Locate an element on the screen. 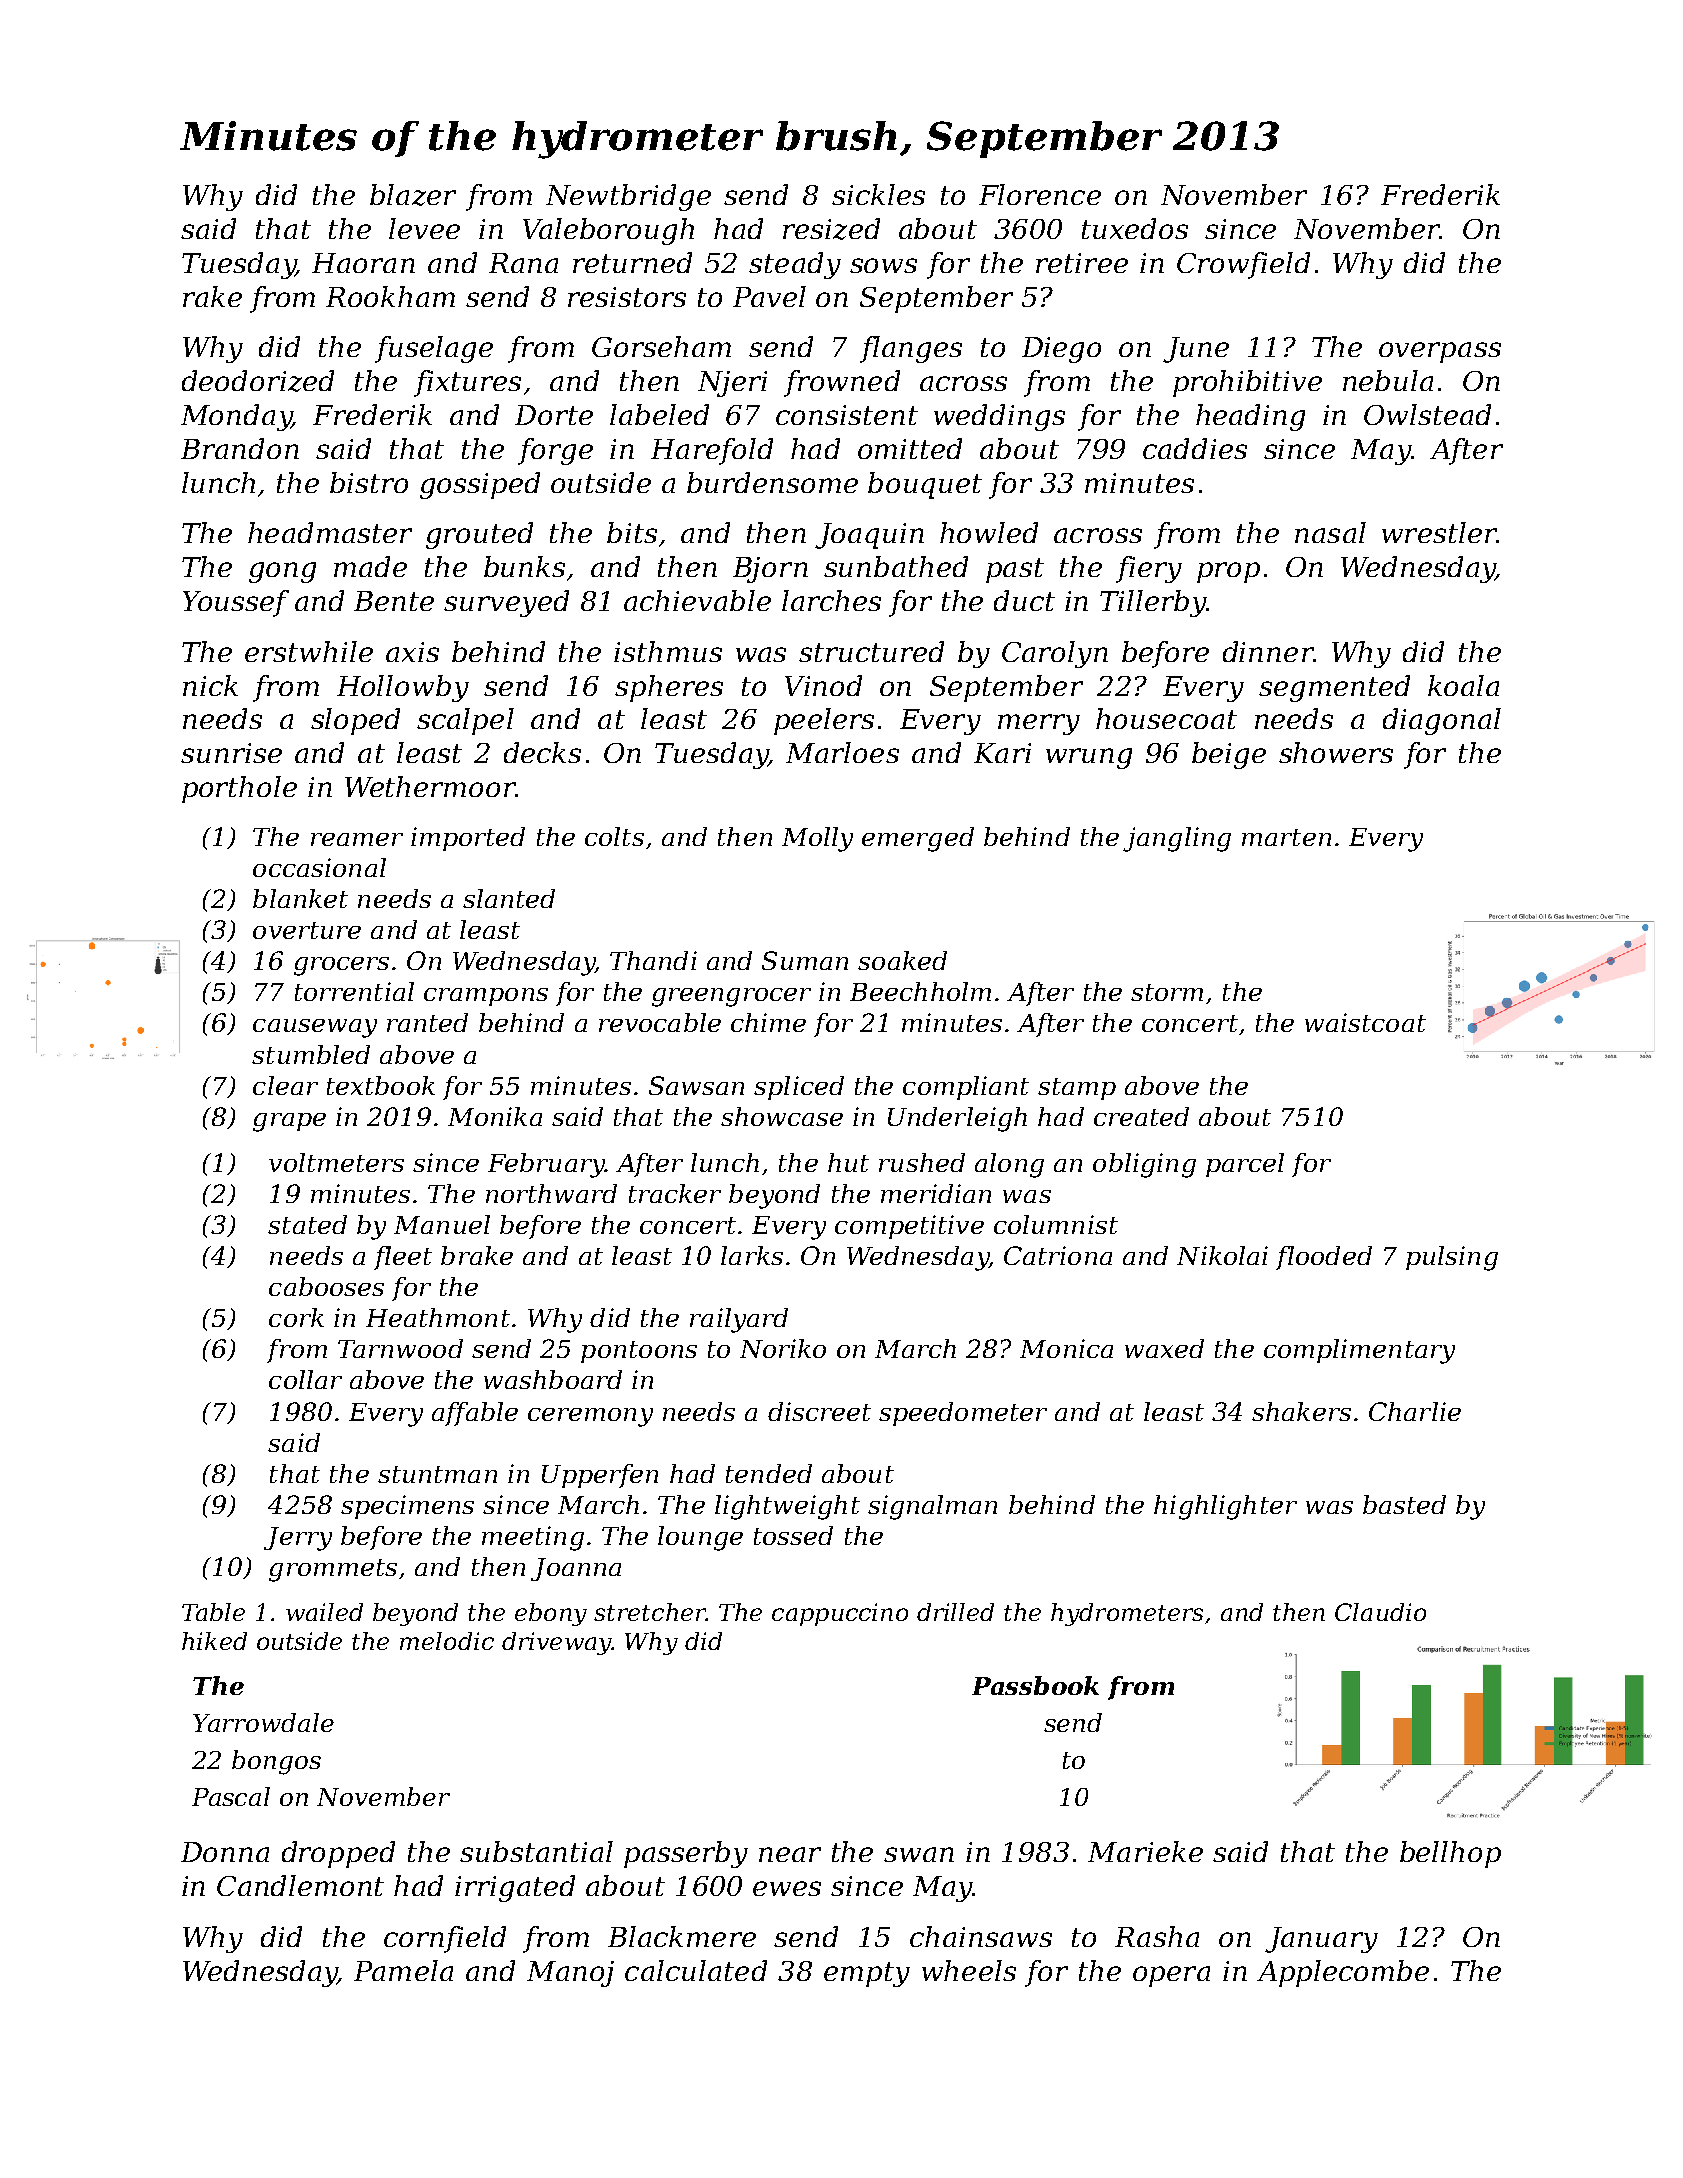 The height and width of the screenshot is (2178, 1683). Applecombe is located at coordinates (1343, 1973).
